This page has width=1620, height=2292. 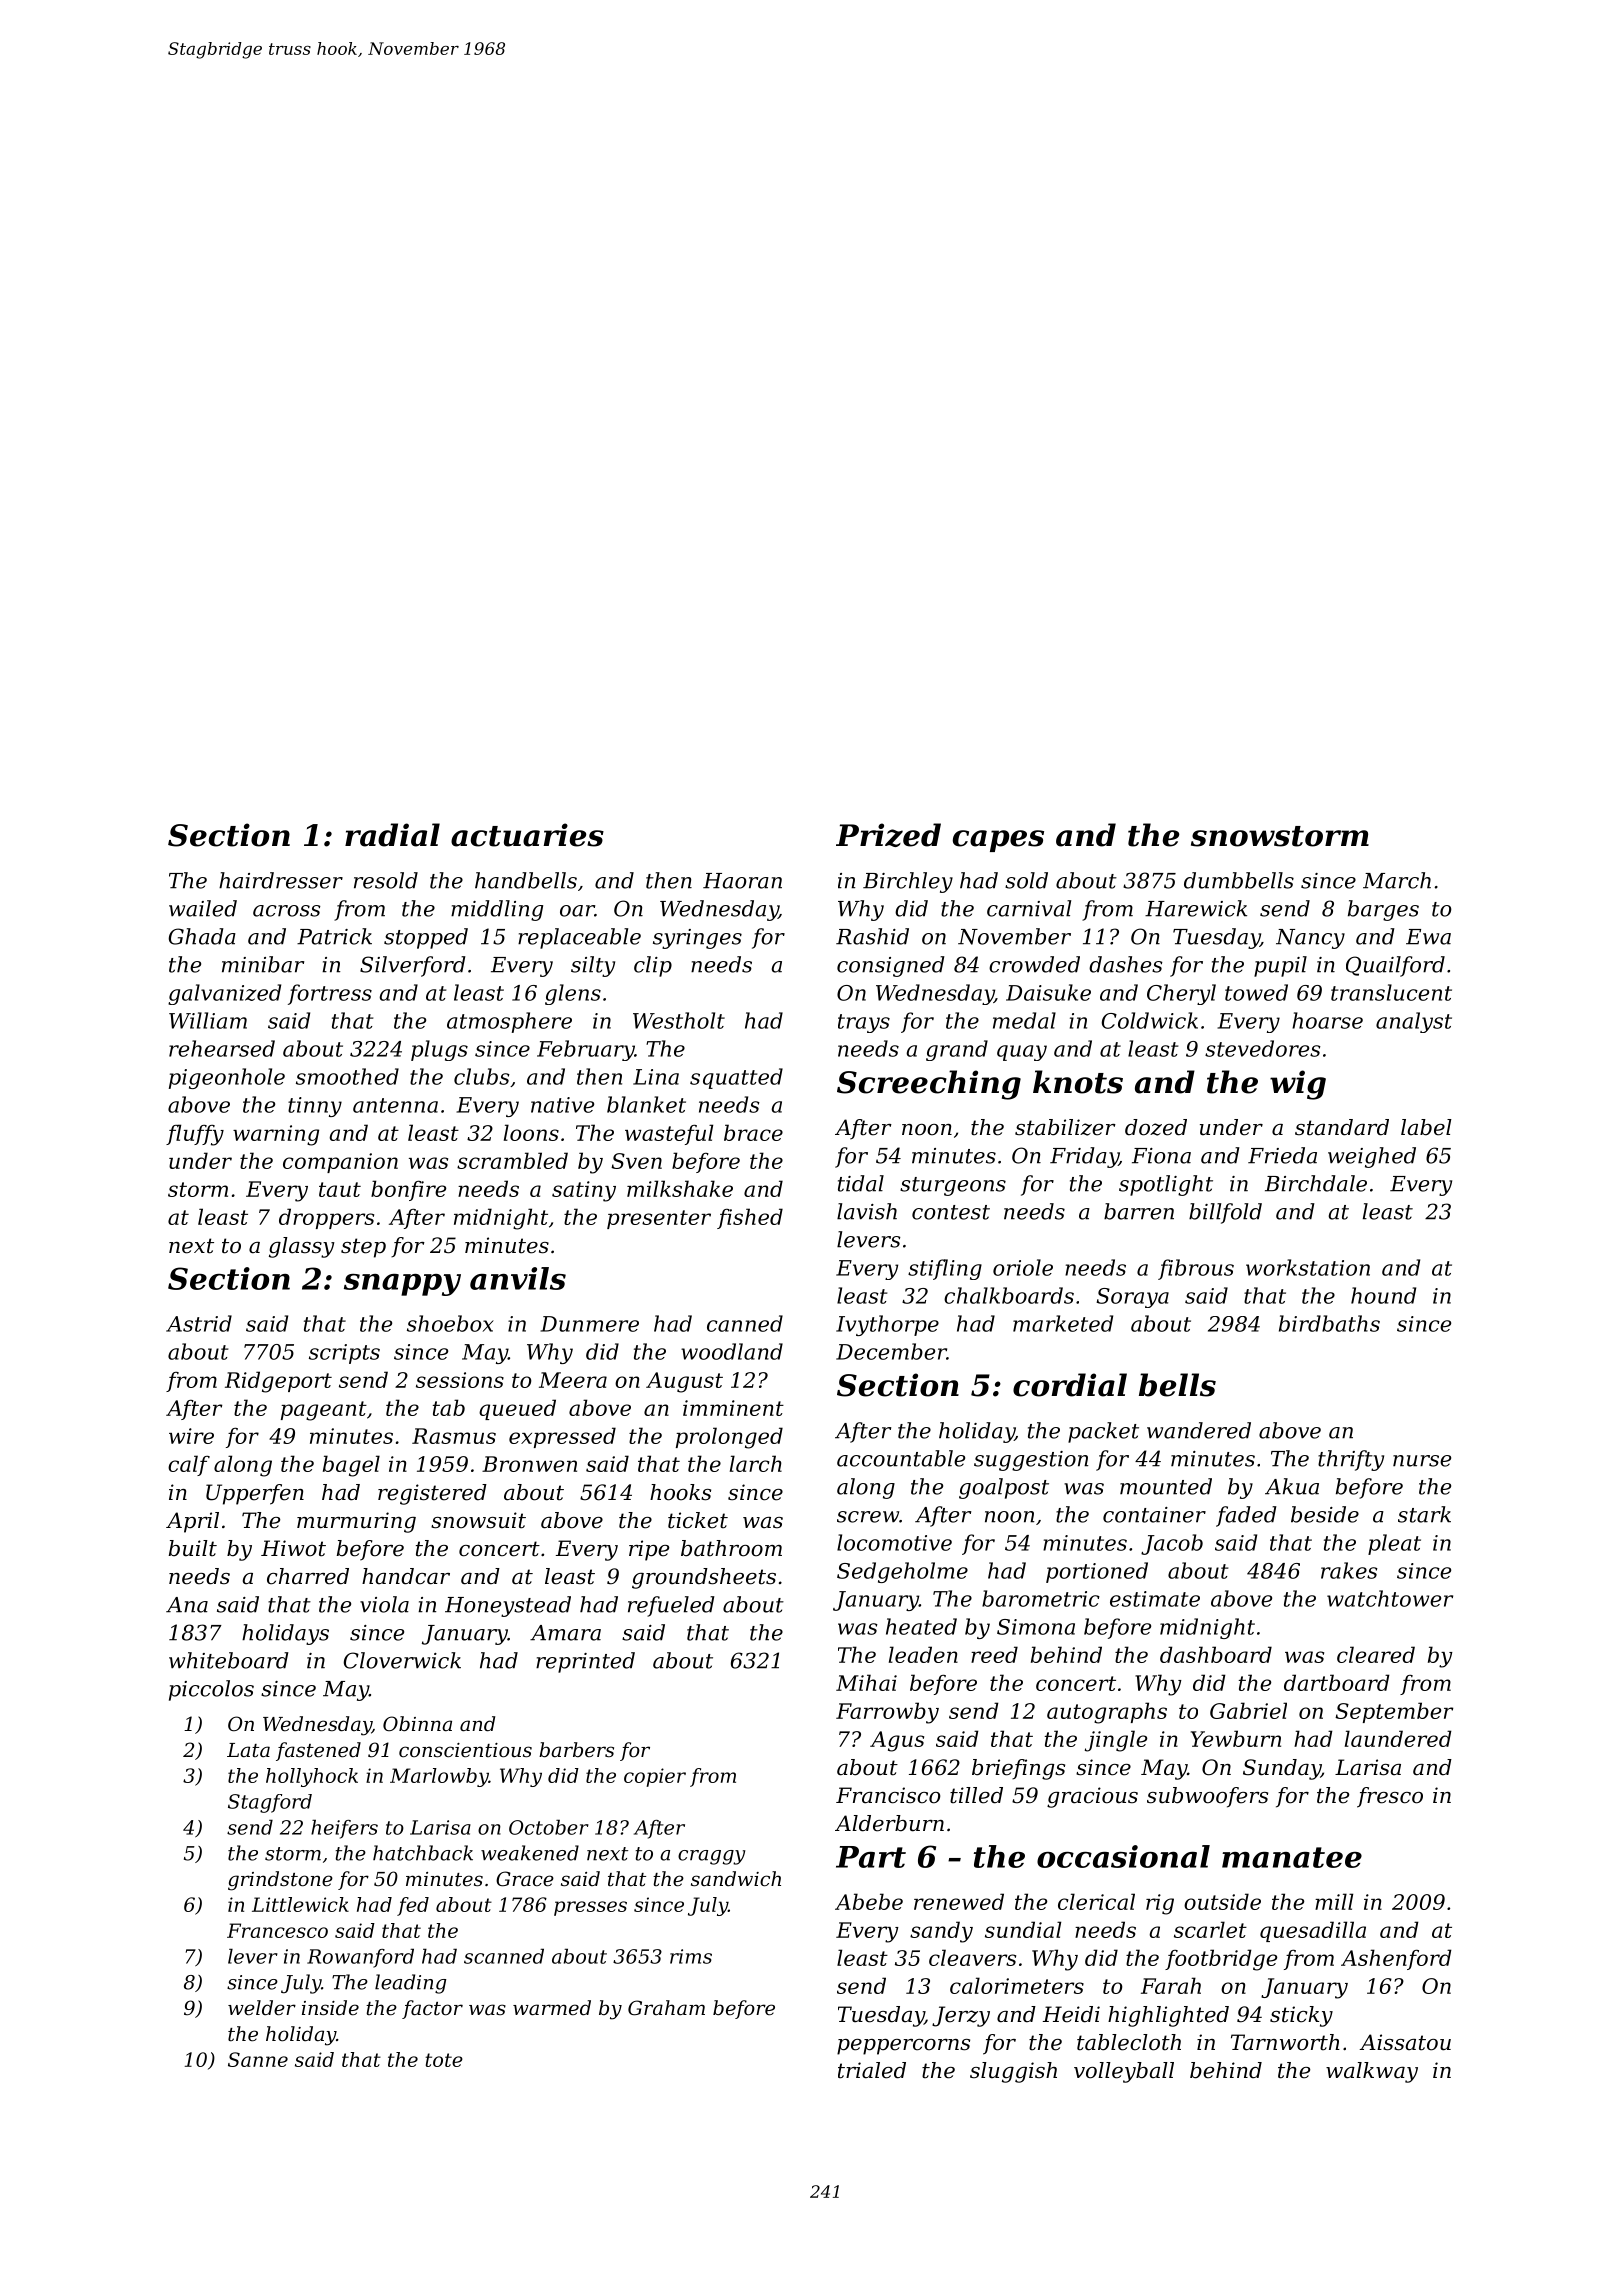 I want to click on contest, so click(x=951, y=1212).
